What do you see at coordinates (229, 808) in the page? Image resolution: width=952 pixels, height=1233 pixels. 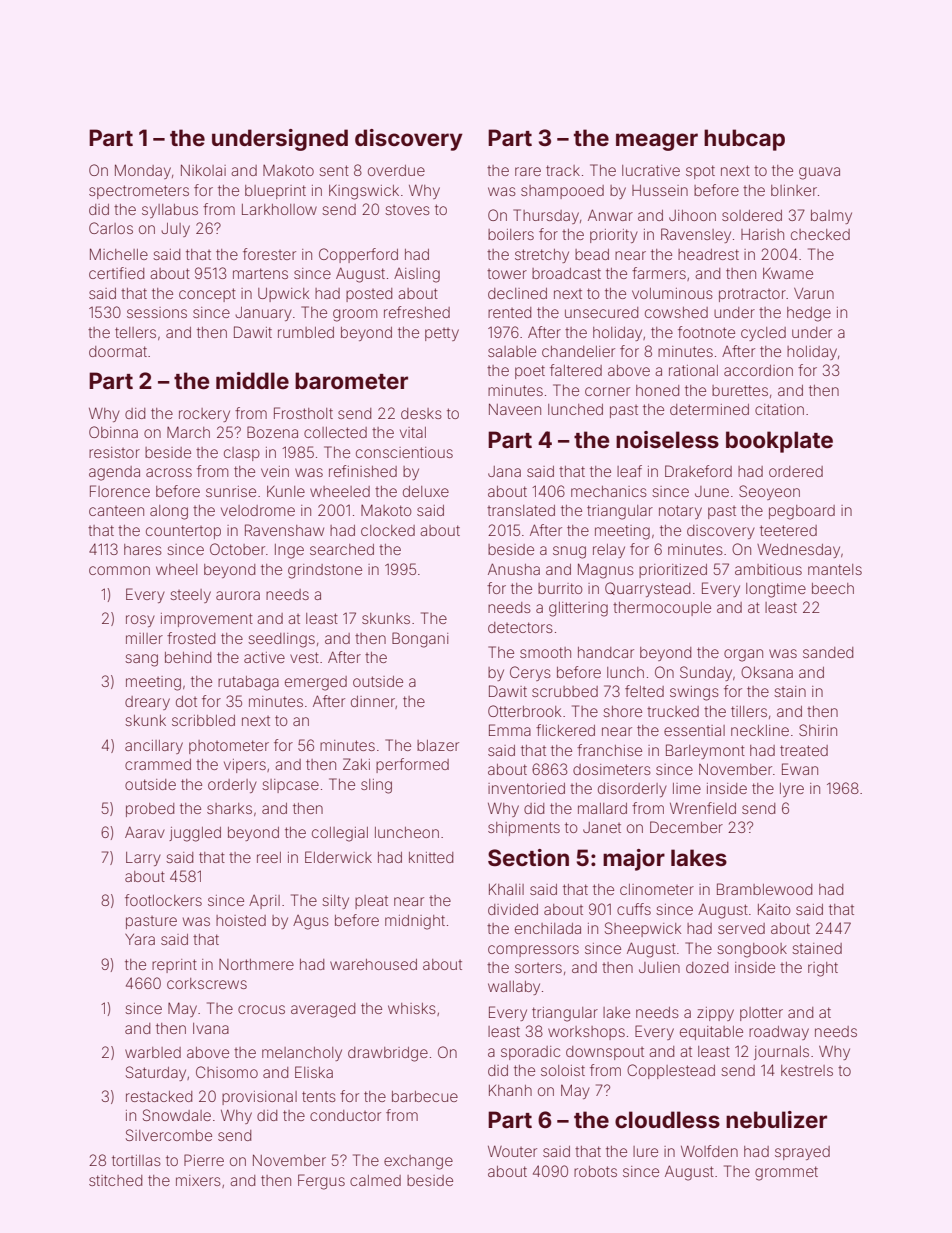 I see `sharks` at bounding box center [229, 808].
